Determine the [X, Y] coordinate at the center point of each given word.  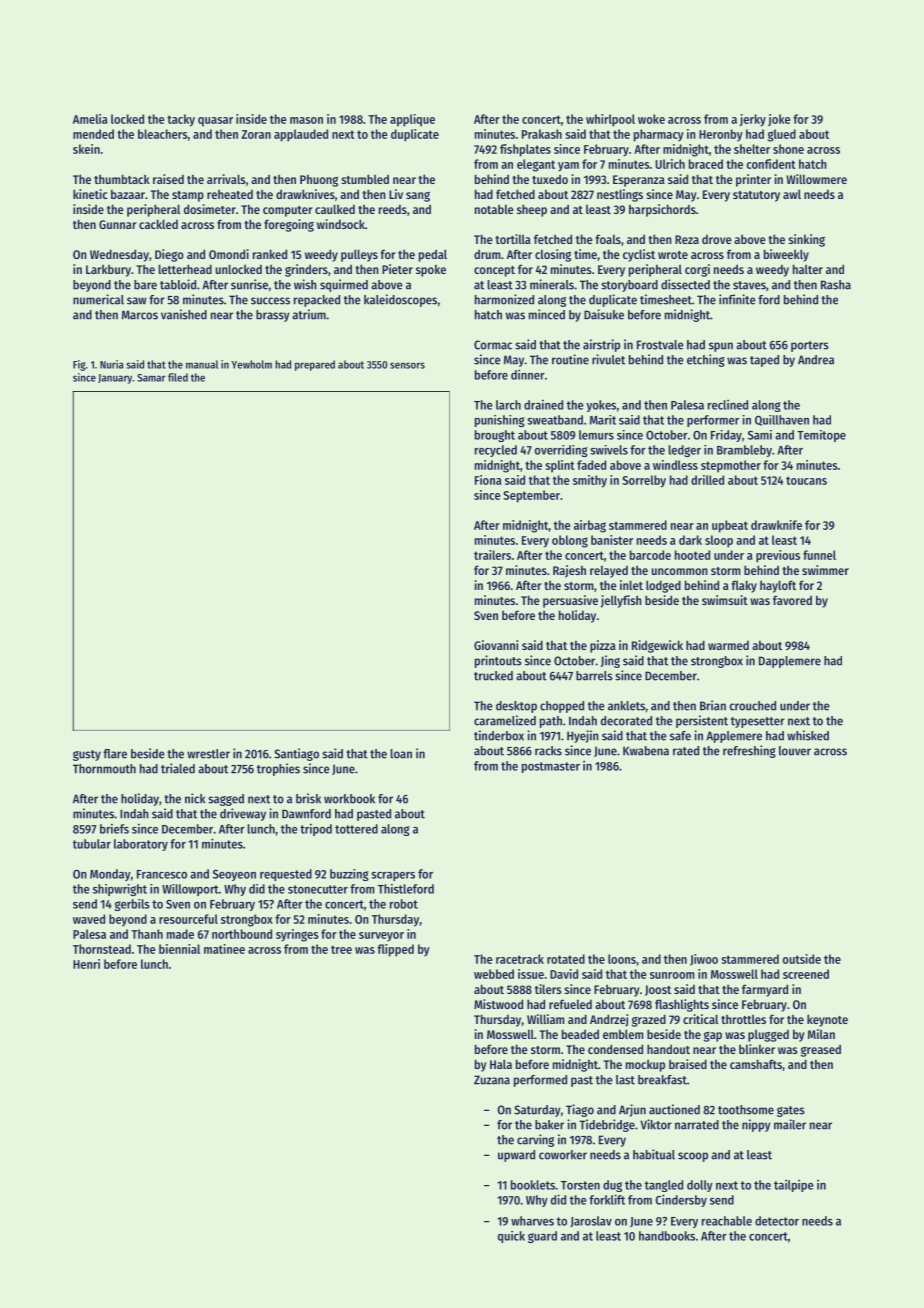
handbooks [667, 1236]
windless [675, 465]
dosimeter [210, 209]
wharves [532, 1221]
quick [511, 1237]
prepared [315, 365]
